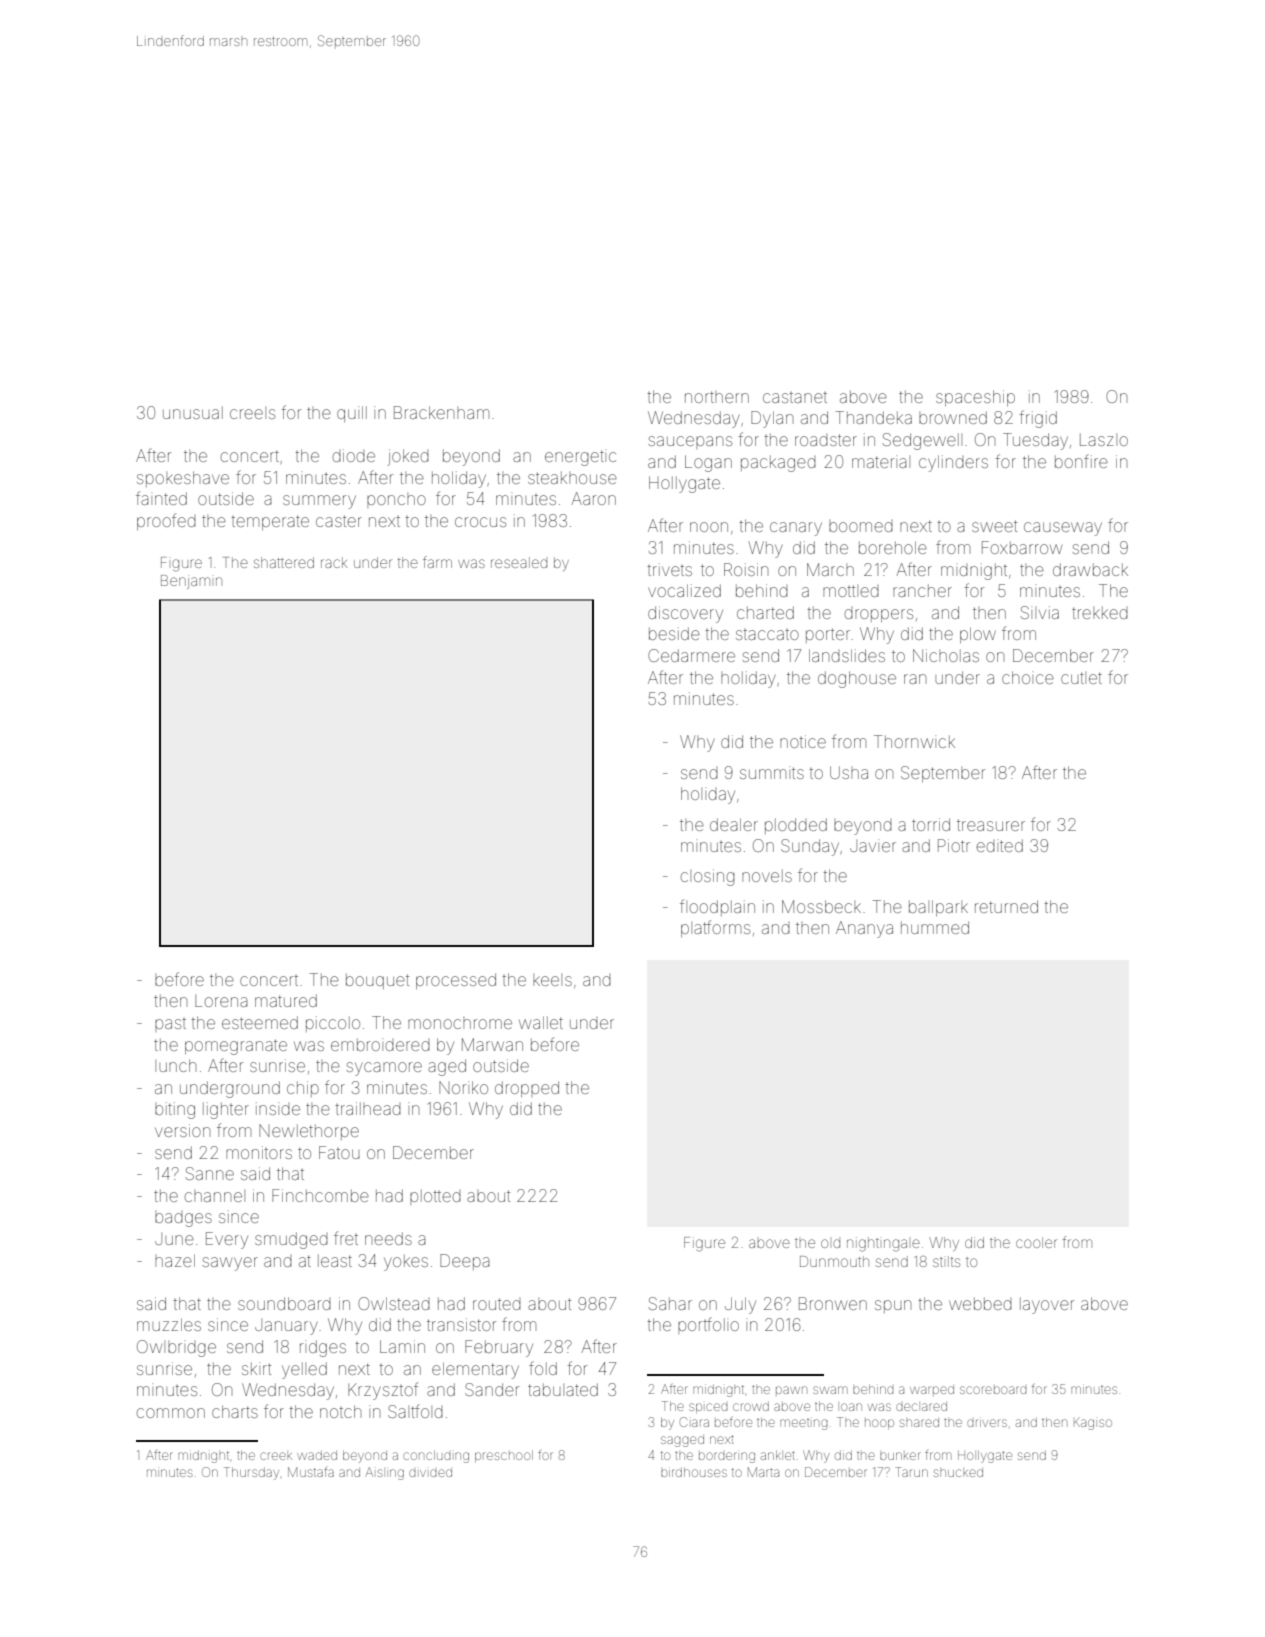 This screenshot has height=1637, width=1265. I want to click on beside, so click(674, 633).
